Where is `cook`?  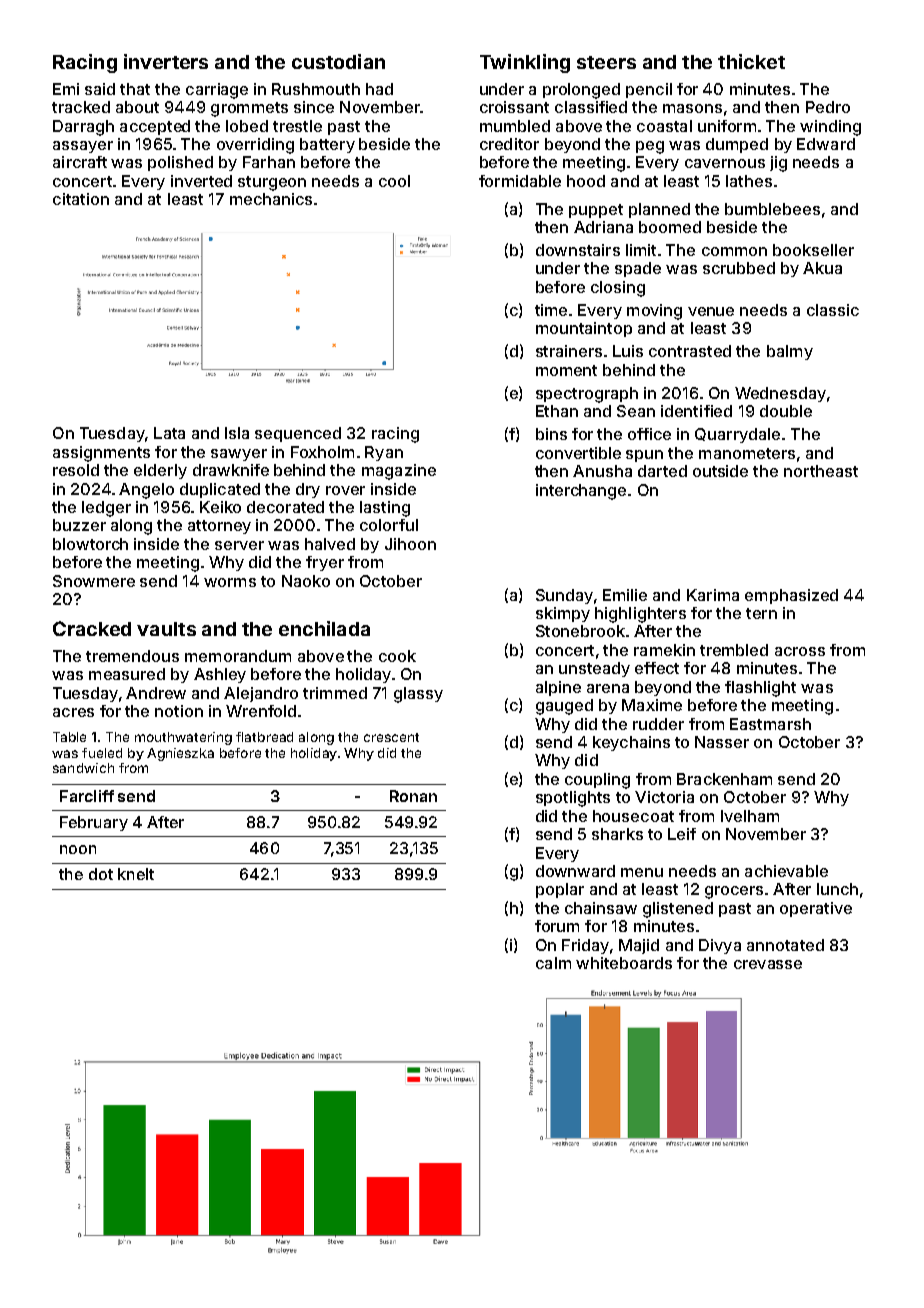
cook is located at coordinates (397, 656).
